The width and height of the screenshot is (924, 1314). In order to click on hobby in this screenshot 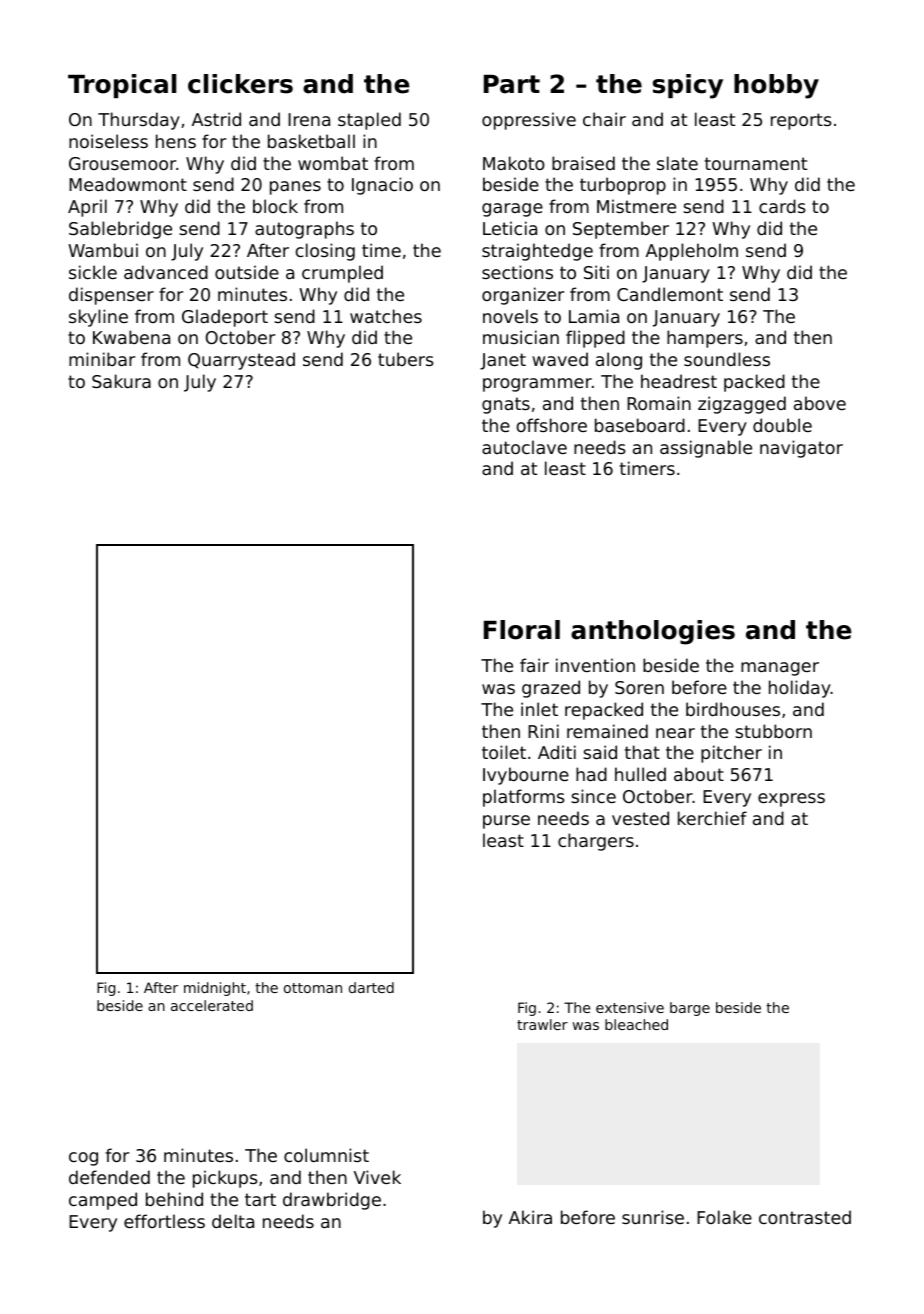, I will do `click(776, 86)`.
